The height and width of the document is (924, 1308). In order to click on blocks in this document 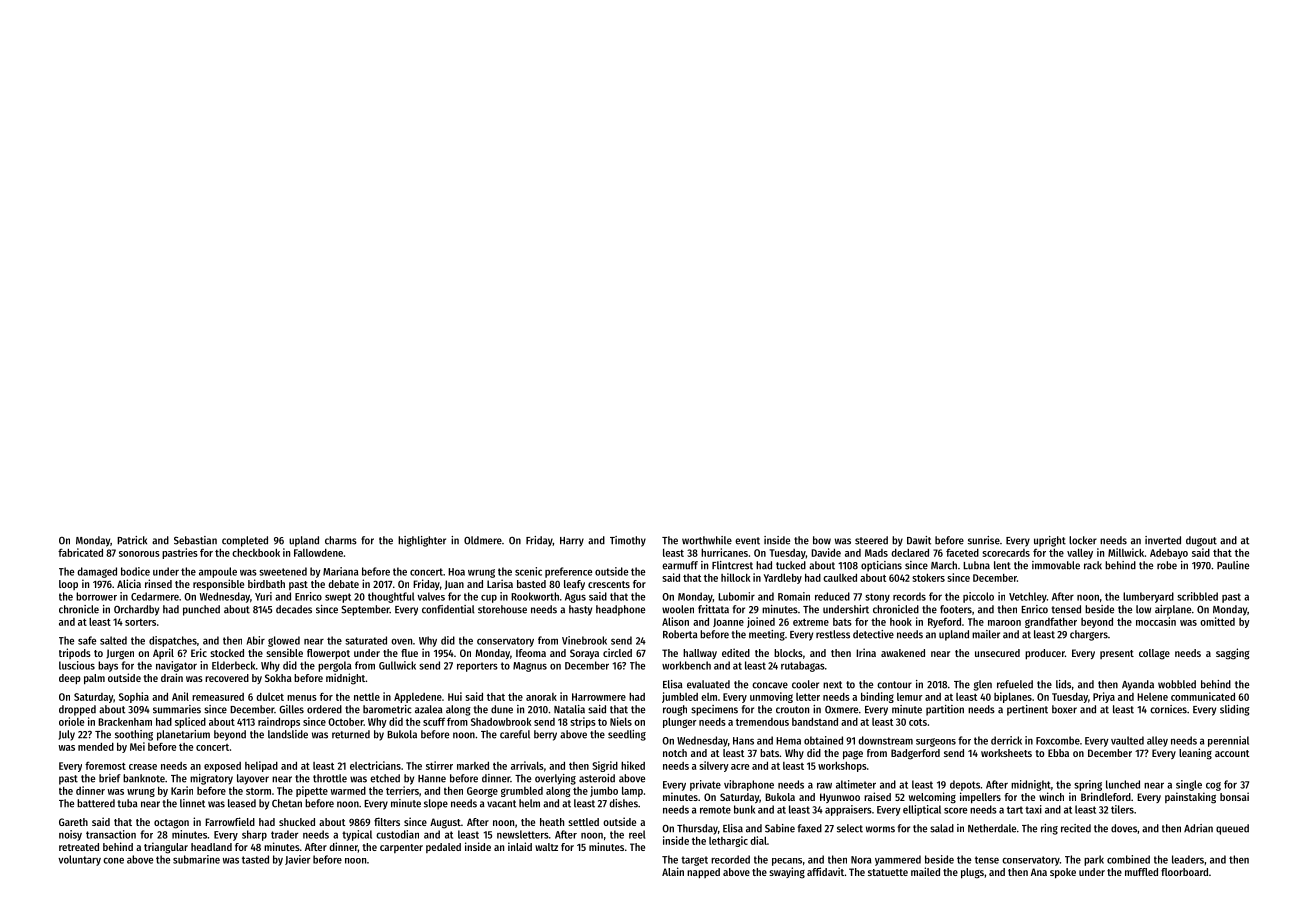, I will do `click(788, 653)`.
